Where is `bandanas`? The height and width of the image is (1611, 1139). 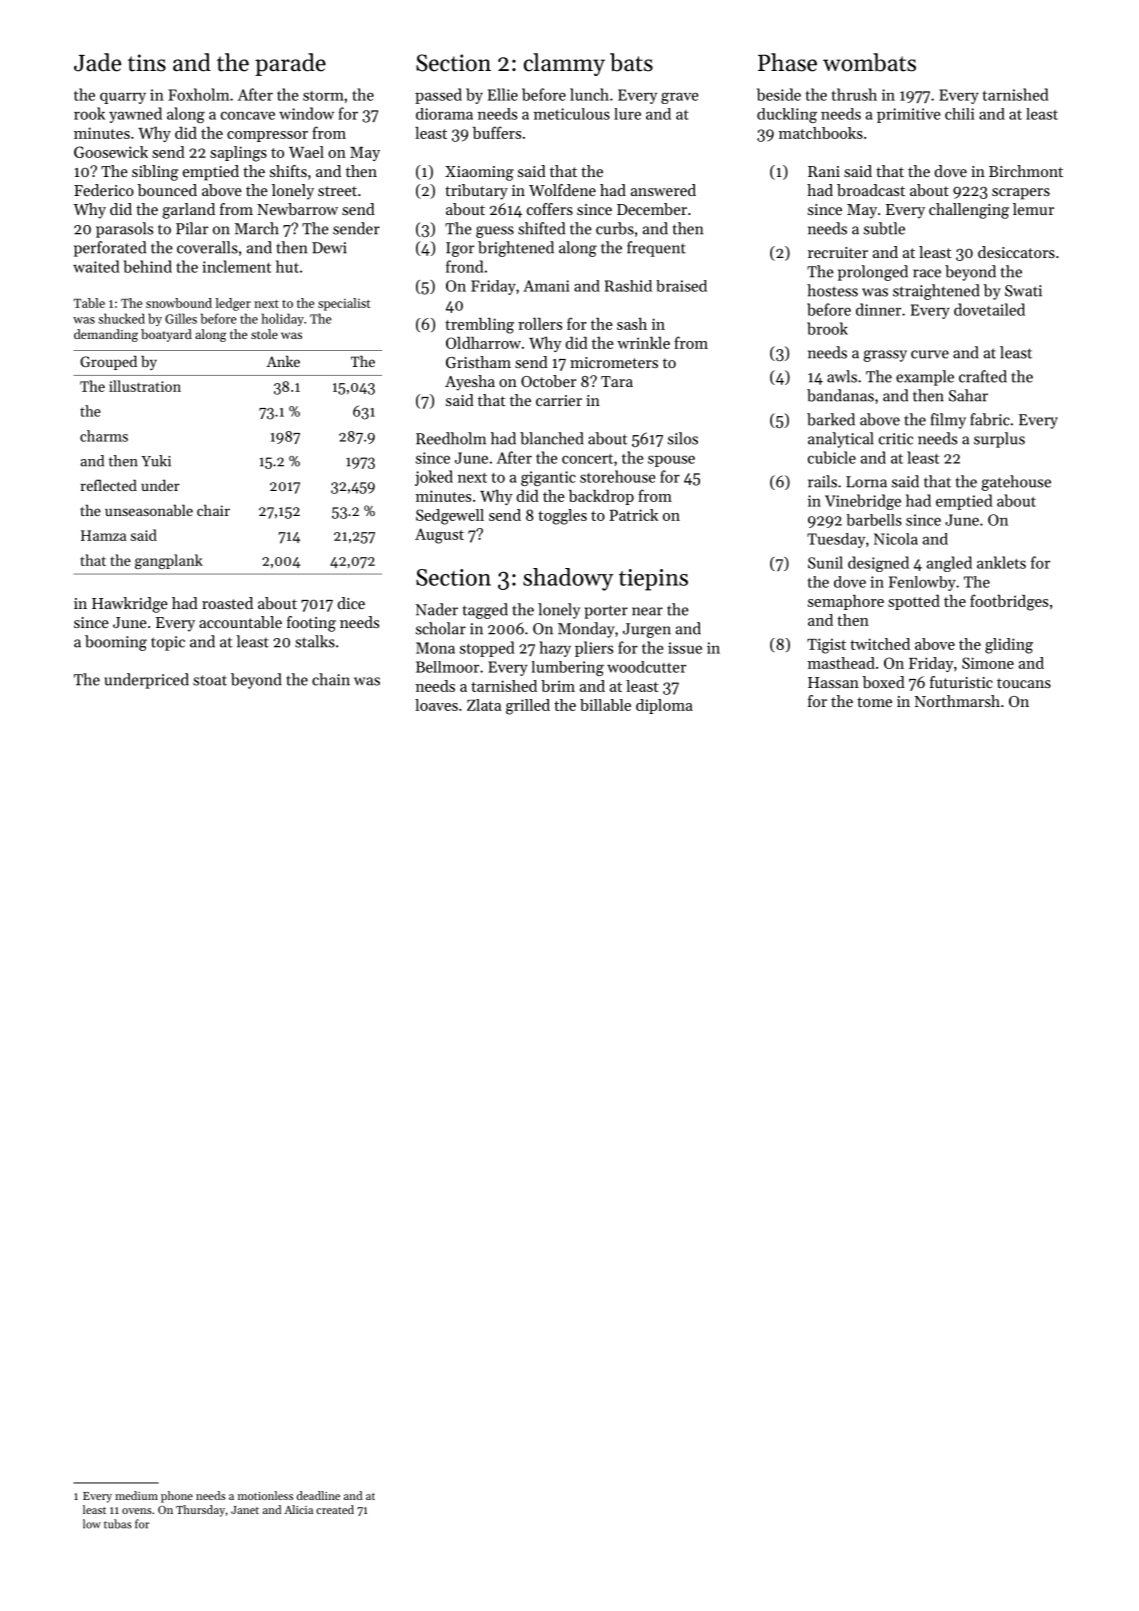
bandanas is located at coordinates (840, 395).
